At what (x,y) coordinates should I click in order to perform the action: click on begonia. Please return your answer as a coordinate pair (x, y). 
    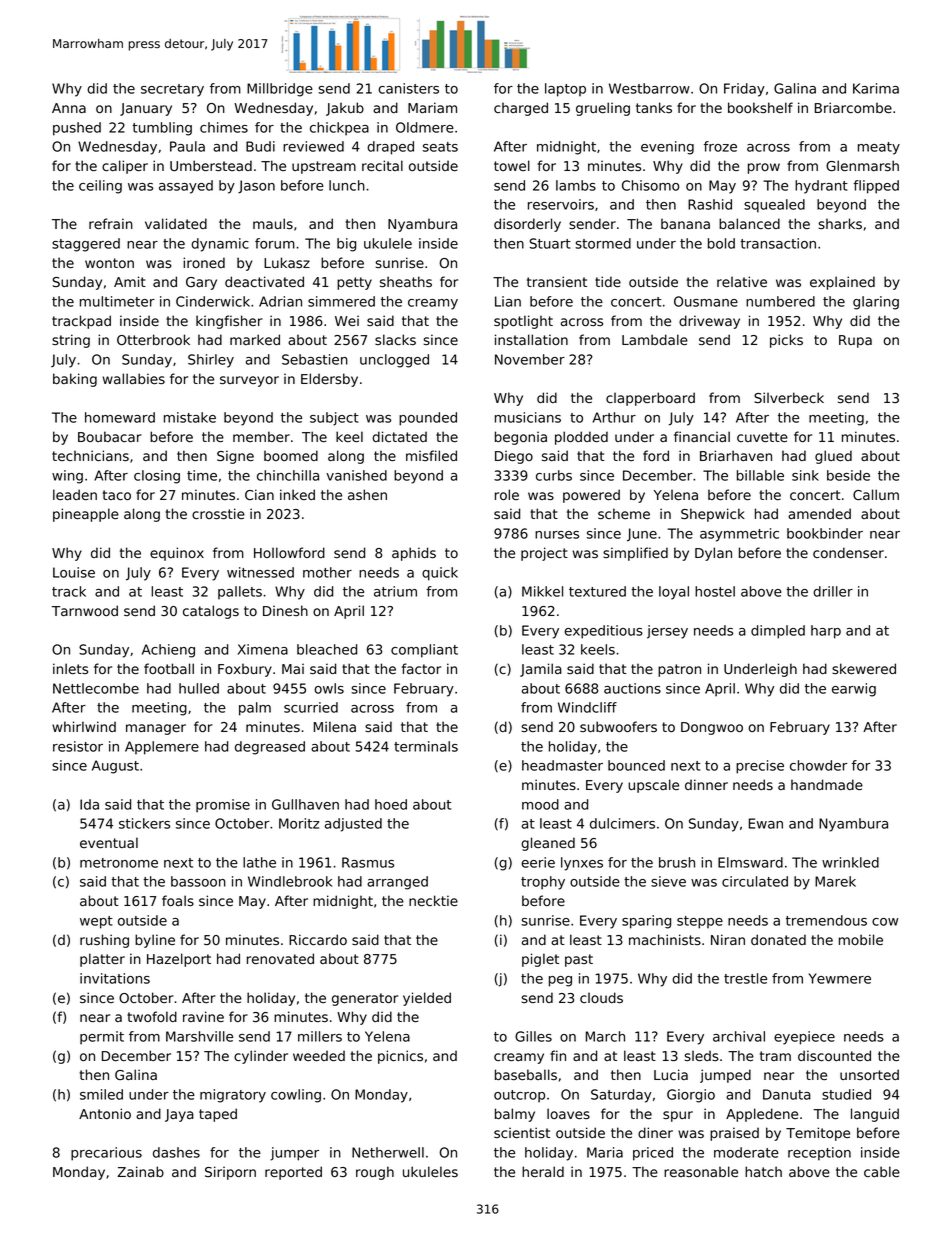
    Looking at the image, I should click on (521, 438).
